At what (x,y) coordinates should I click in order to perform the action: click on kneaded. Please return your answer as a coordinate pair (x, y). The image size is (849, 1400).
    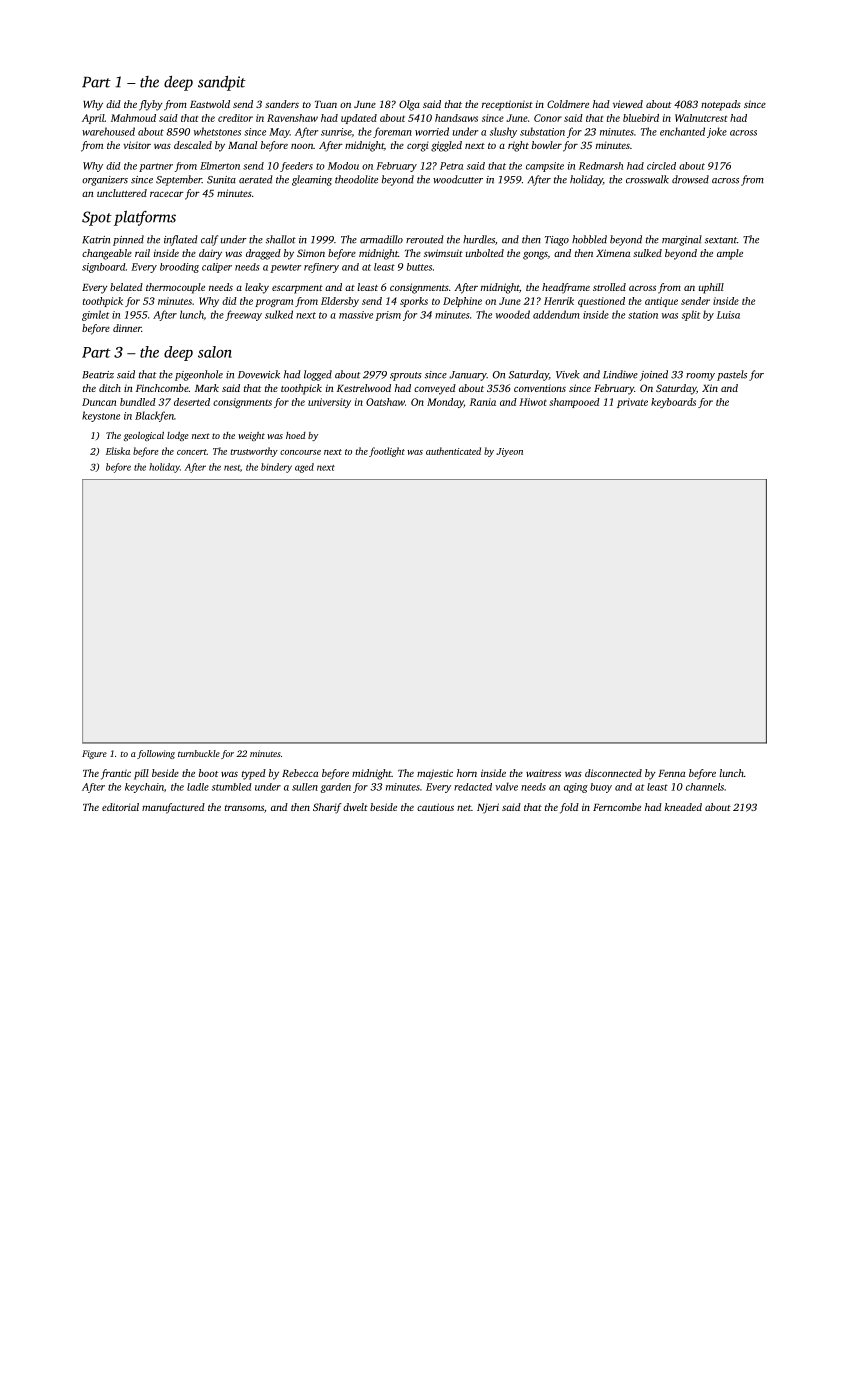
    Looking at the image, I should click on (683, 807).
